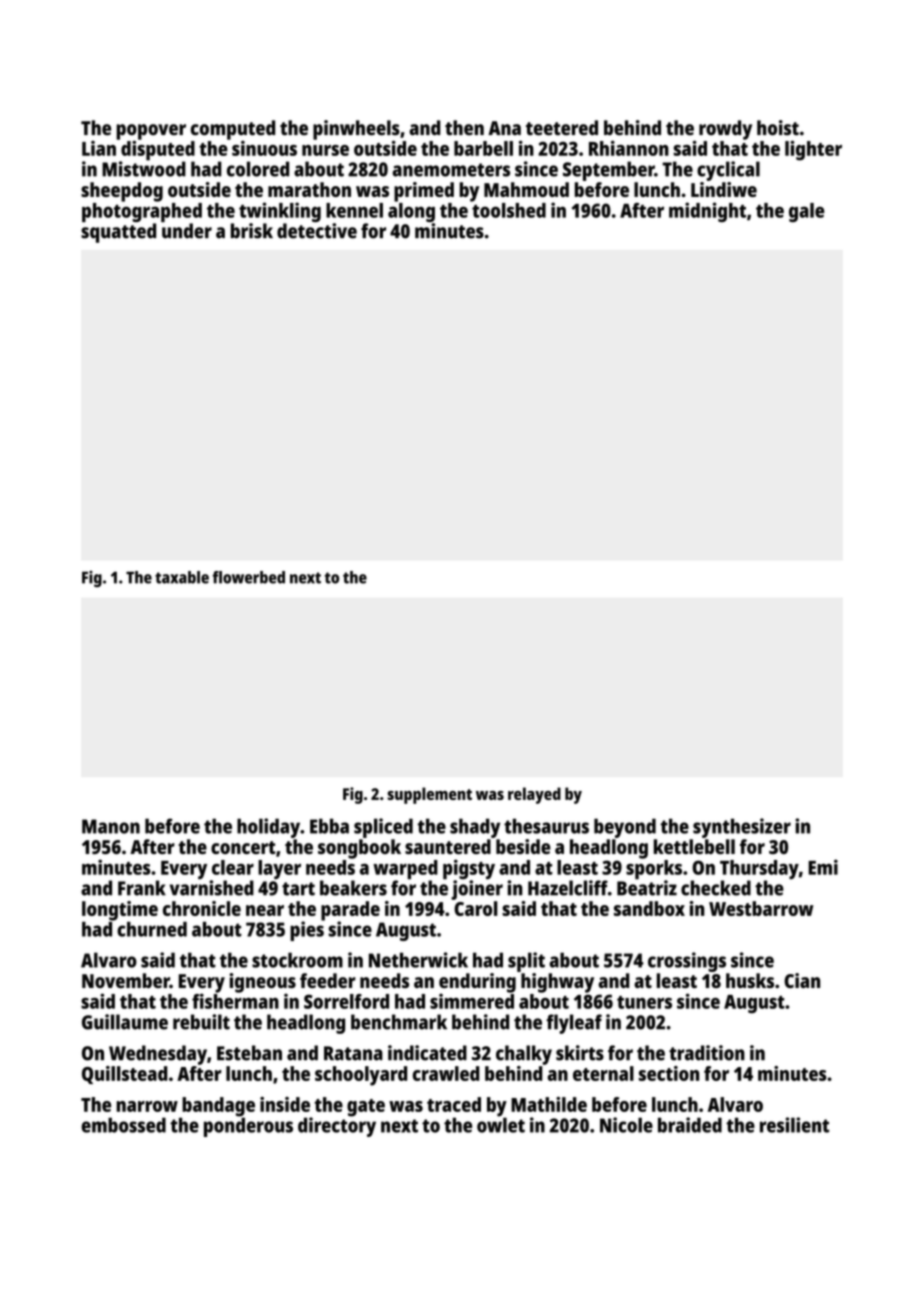 This page has width=924, height=1311. Describe the element at coordinates (252, 231) in the page. I see `brisk` at that location.
